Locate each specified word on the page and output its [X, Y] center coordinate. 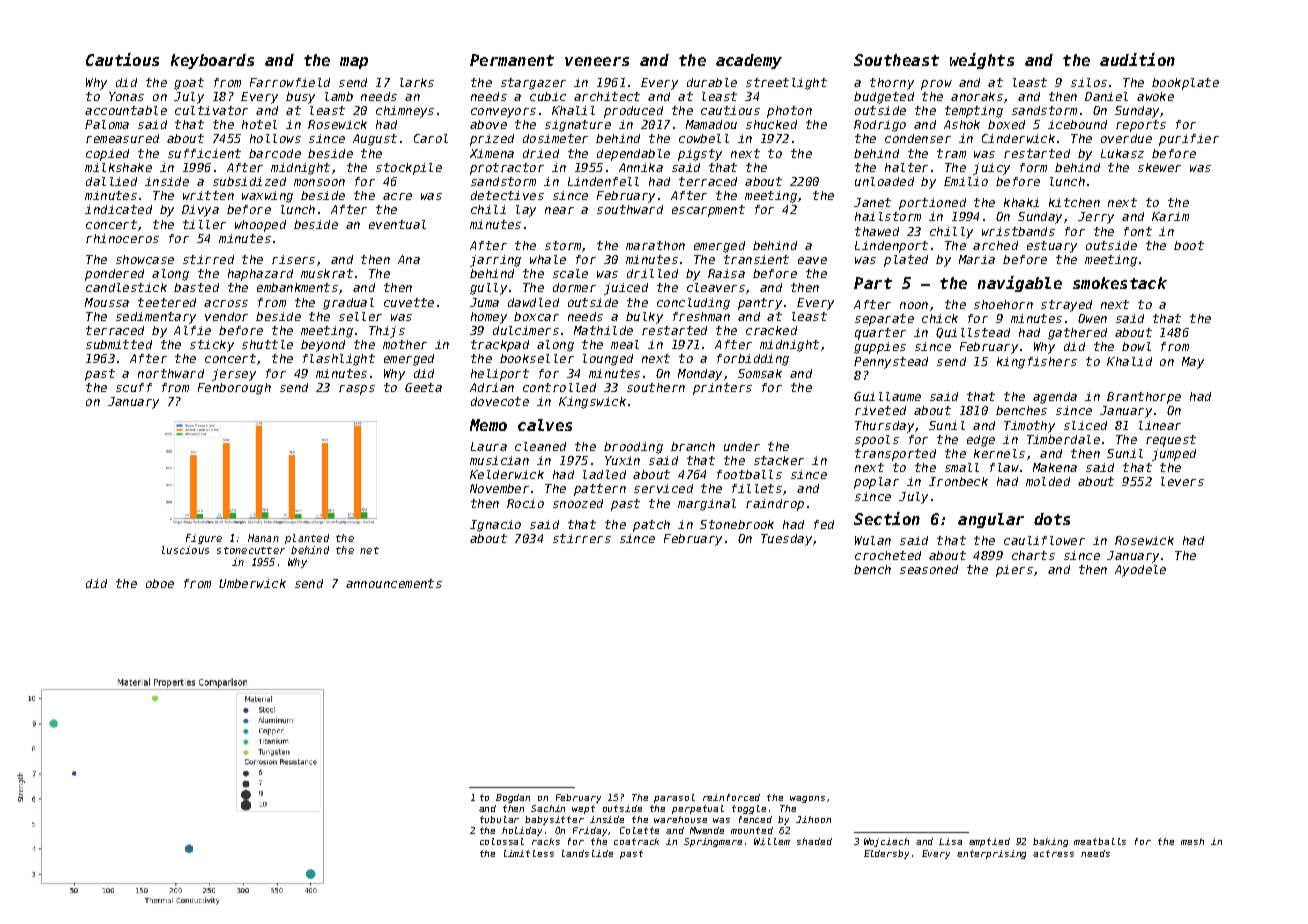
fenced [755, 819]
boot [1189, 245]
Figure [204, 539]
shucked [771, 124]
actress [1053, 853]
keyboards [212, 61]
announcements [394, 583]
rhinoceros [122, 238]
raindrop [775, 505]
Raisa [726, 273]
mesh [1192, 841]
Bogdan [513, 798]
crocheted [888, 555]
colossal [502, 841]
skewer [1159, 167]
